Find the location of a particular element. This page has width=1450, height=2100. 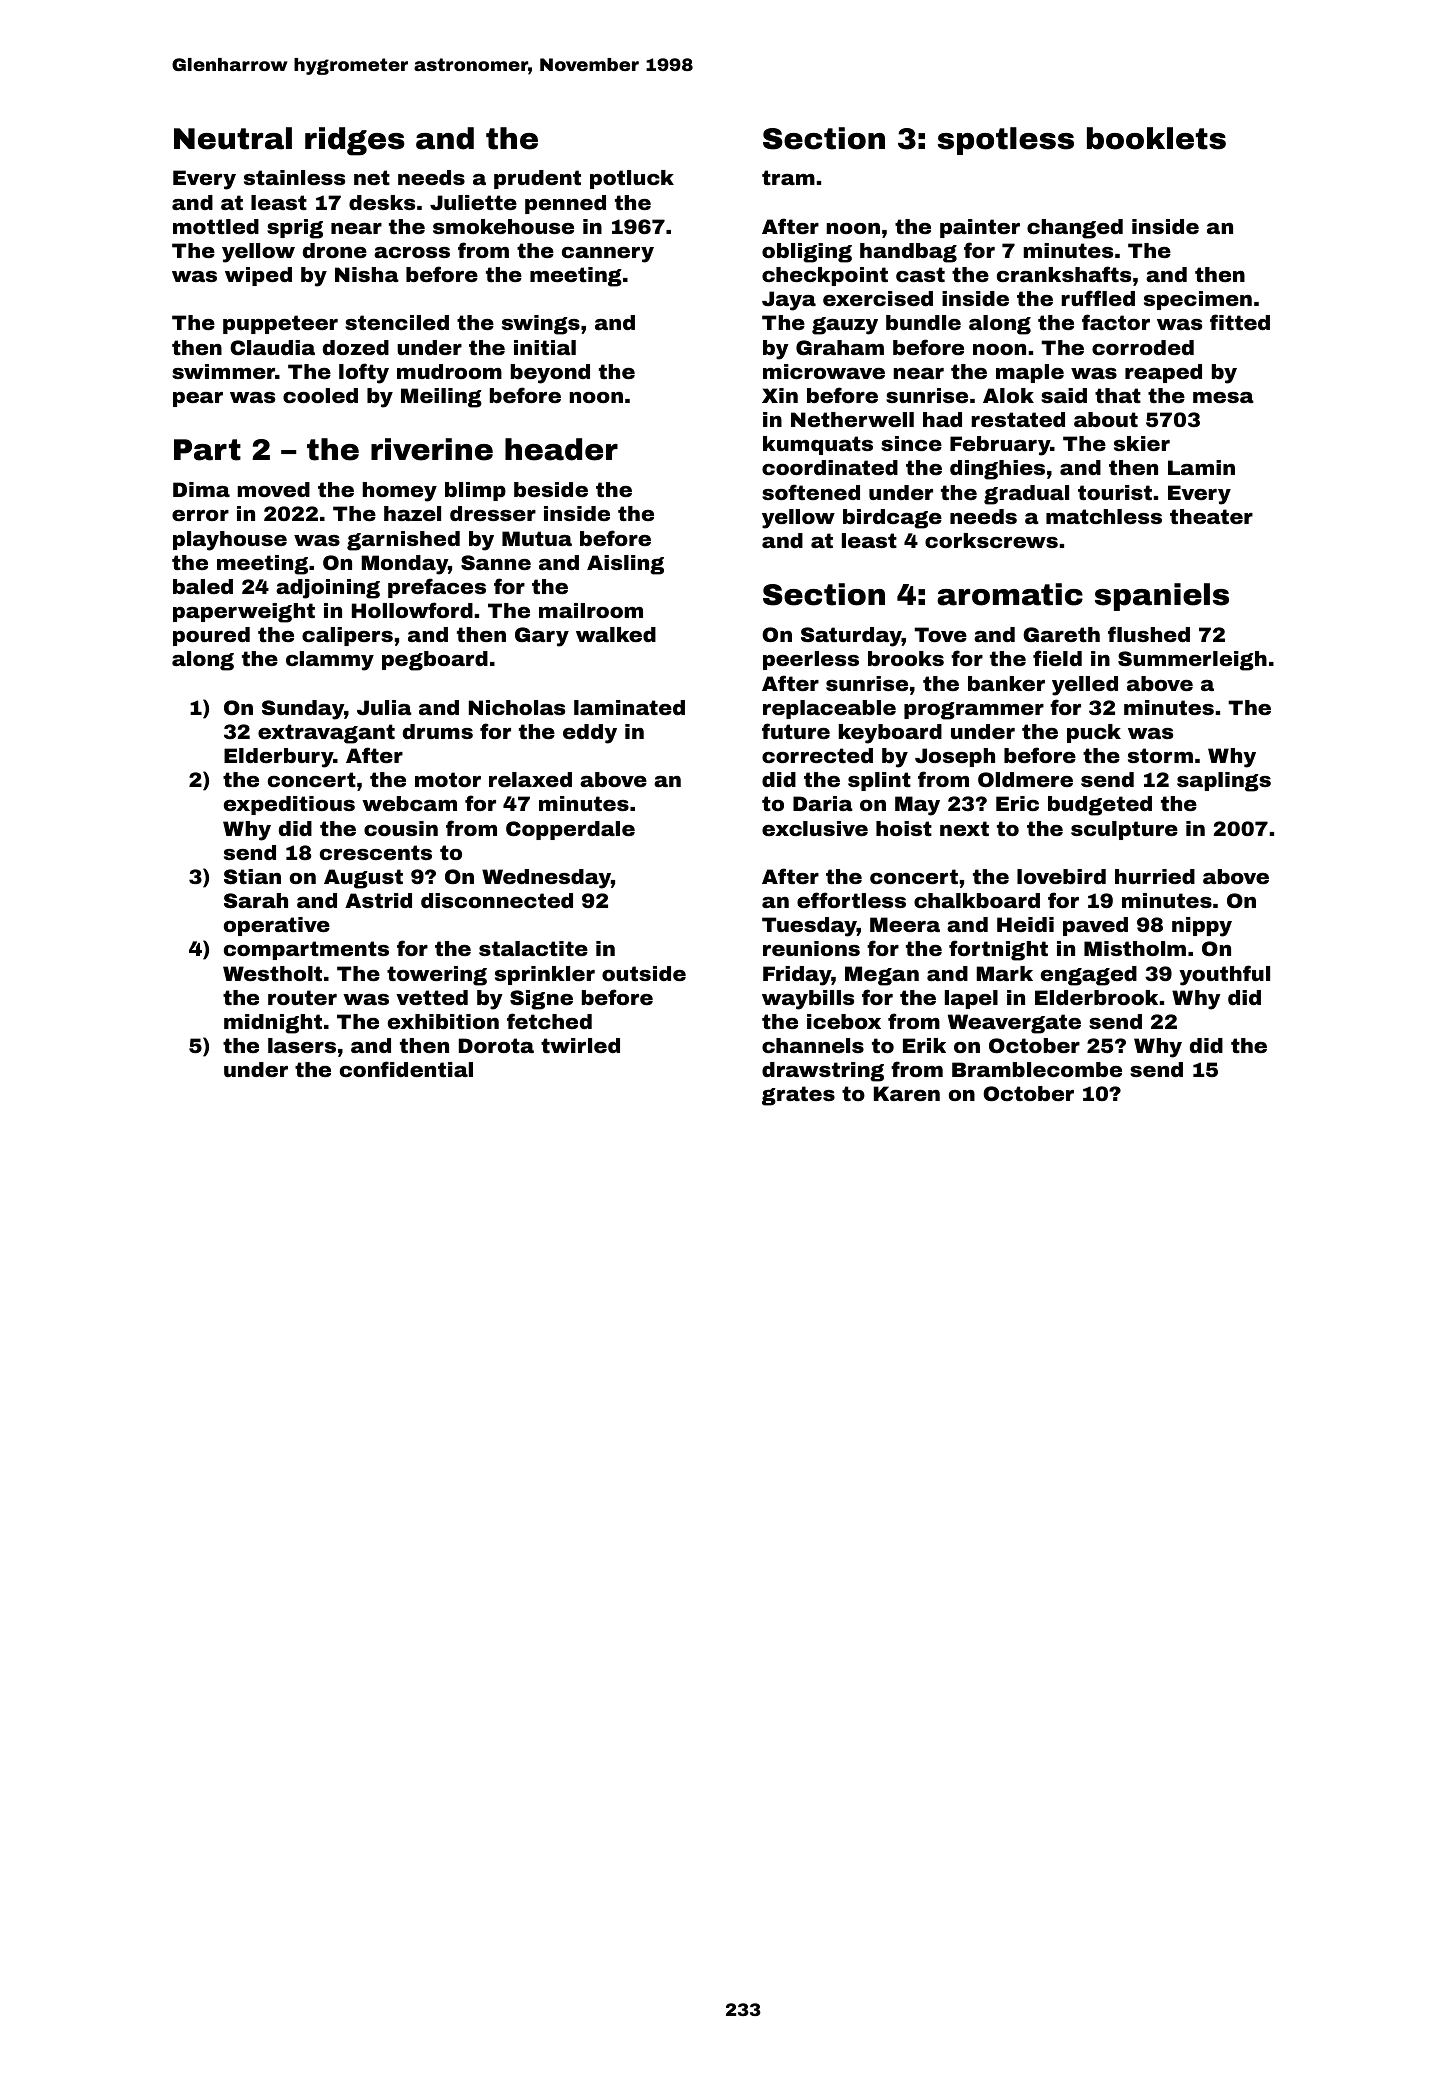

garnished is located at coordinates (403, 541).
